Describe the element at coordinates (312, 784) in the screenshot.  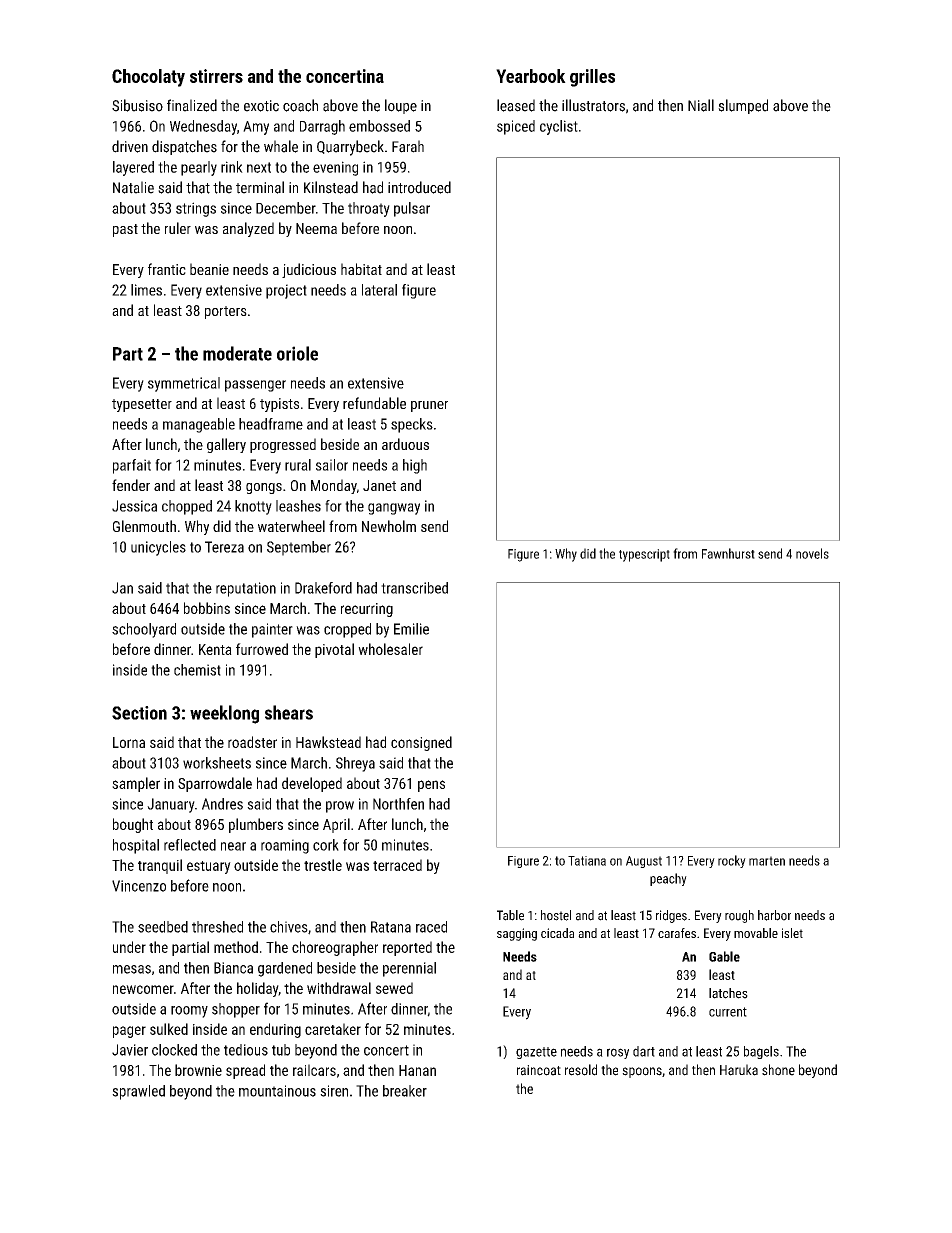
I see `developed` at that location.
